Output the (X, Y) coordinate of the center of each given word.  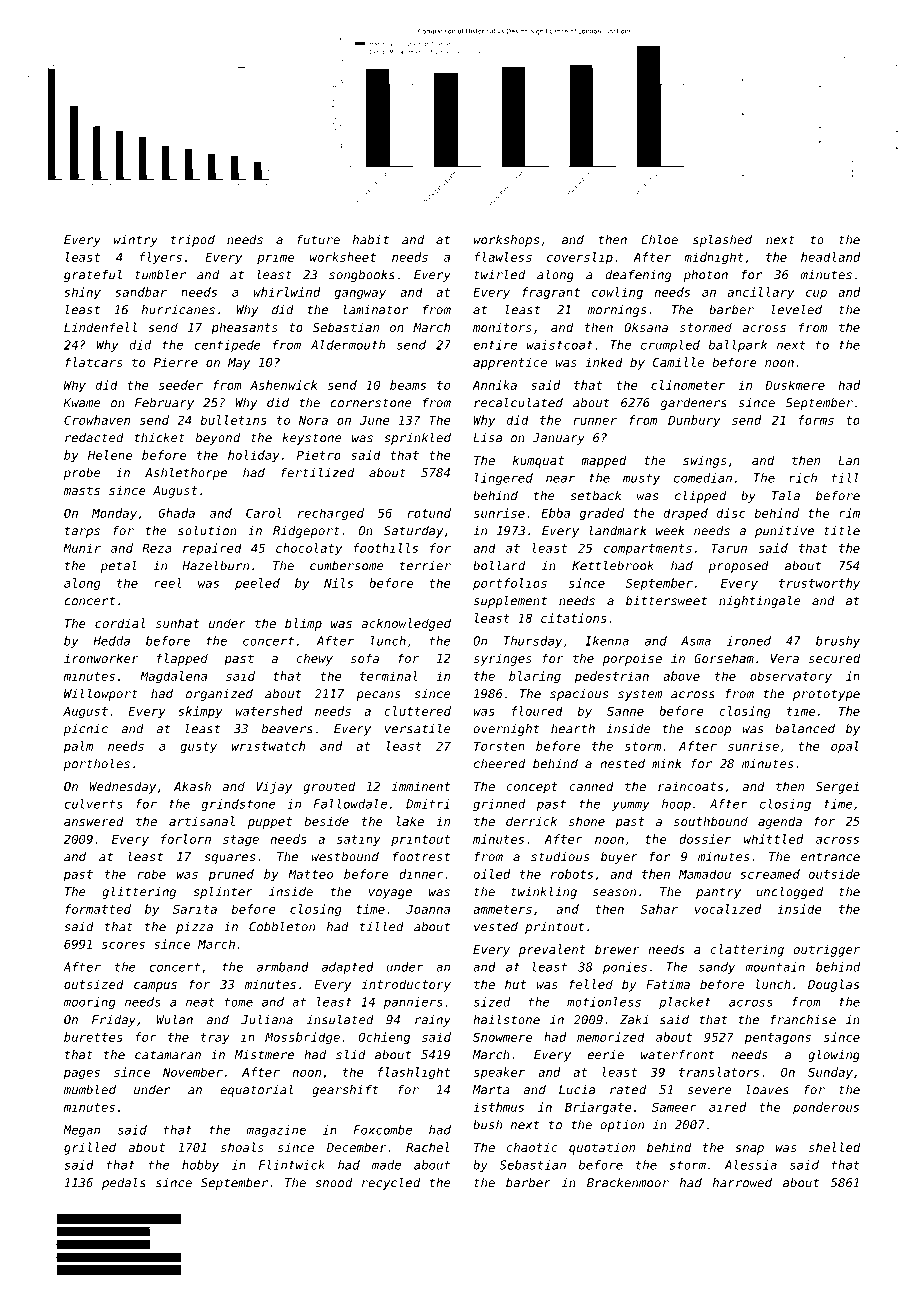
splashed (722, 240)
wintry (135, 241)
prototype (826, 695)
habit (371, 240)
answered (94, 821)
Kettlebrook (613, 565)
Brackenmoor (628, 1183)
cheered (499, 764)
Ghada (176, 513)
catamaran (168, 1055)
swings (705, 461)
